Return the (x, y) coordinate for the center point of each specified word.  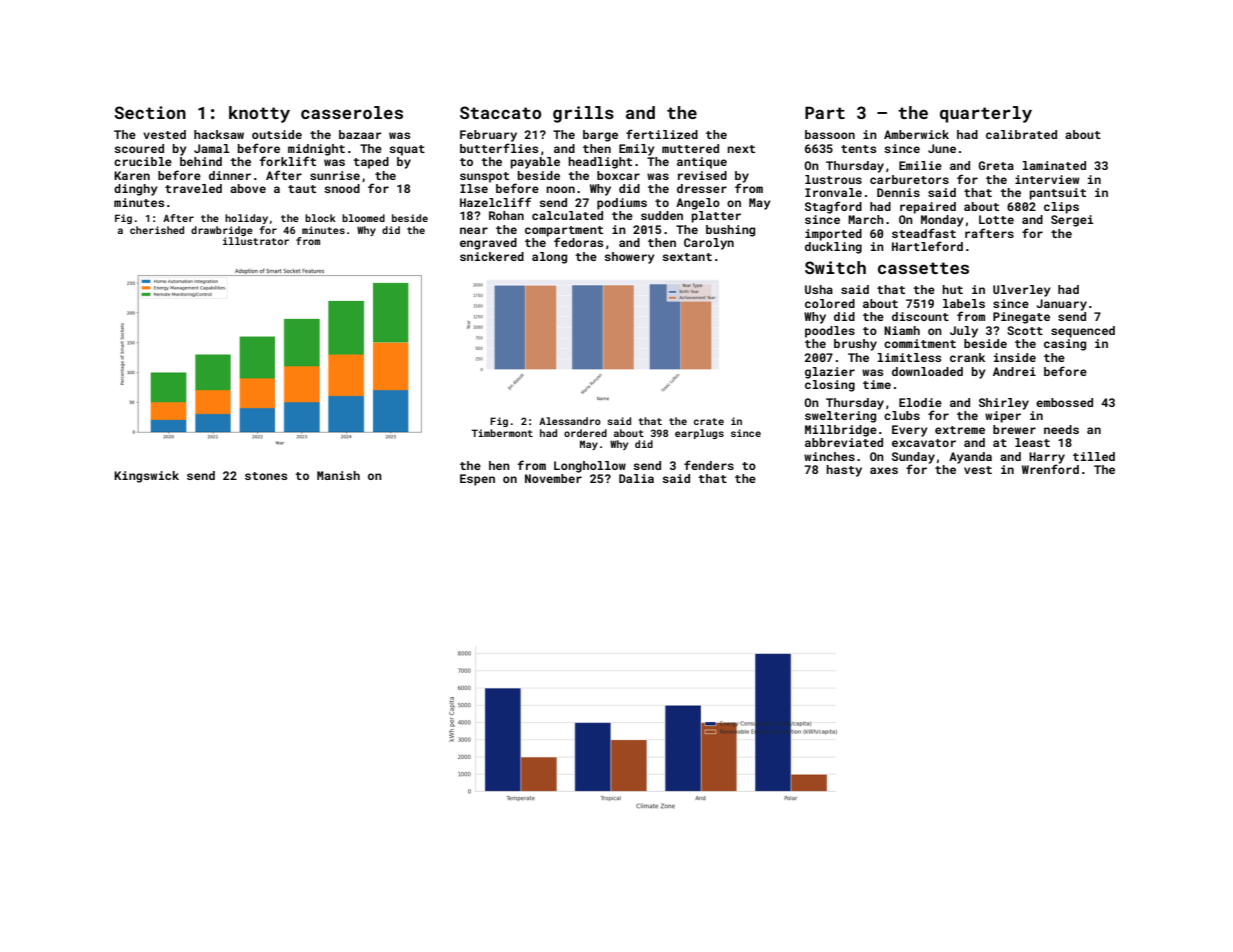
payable (535, 163)
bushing (730, 231)
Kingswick (146, 477)
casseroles (352, 112)
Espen (477, 480)
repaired (928, 208)
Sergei (1072, 221)
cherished (157, 230)
